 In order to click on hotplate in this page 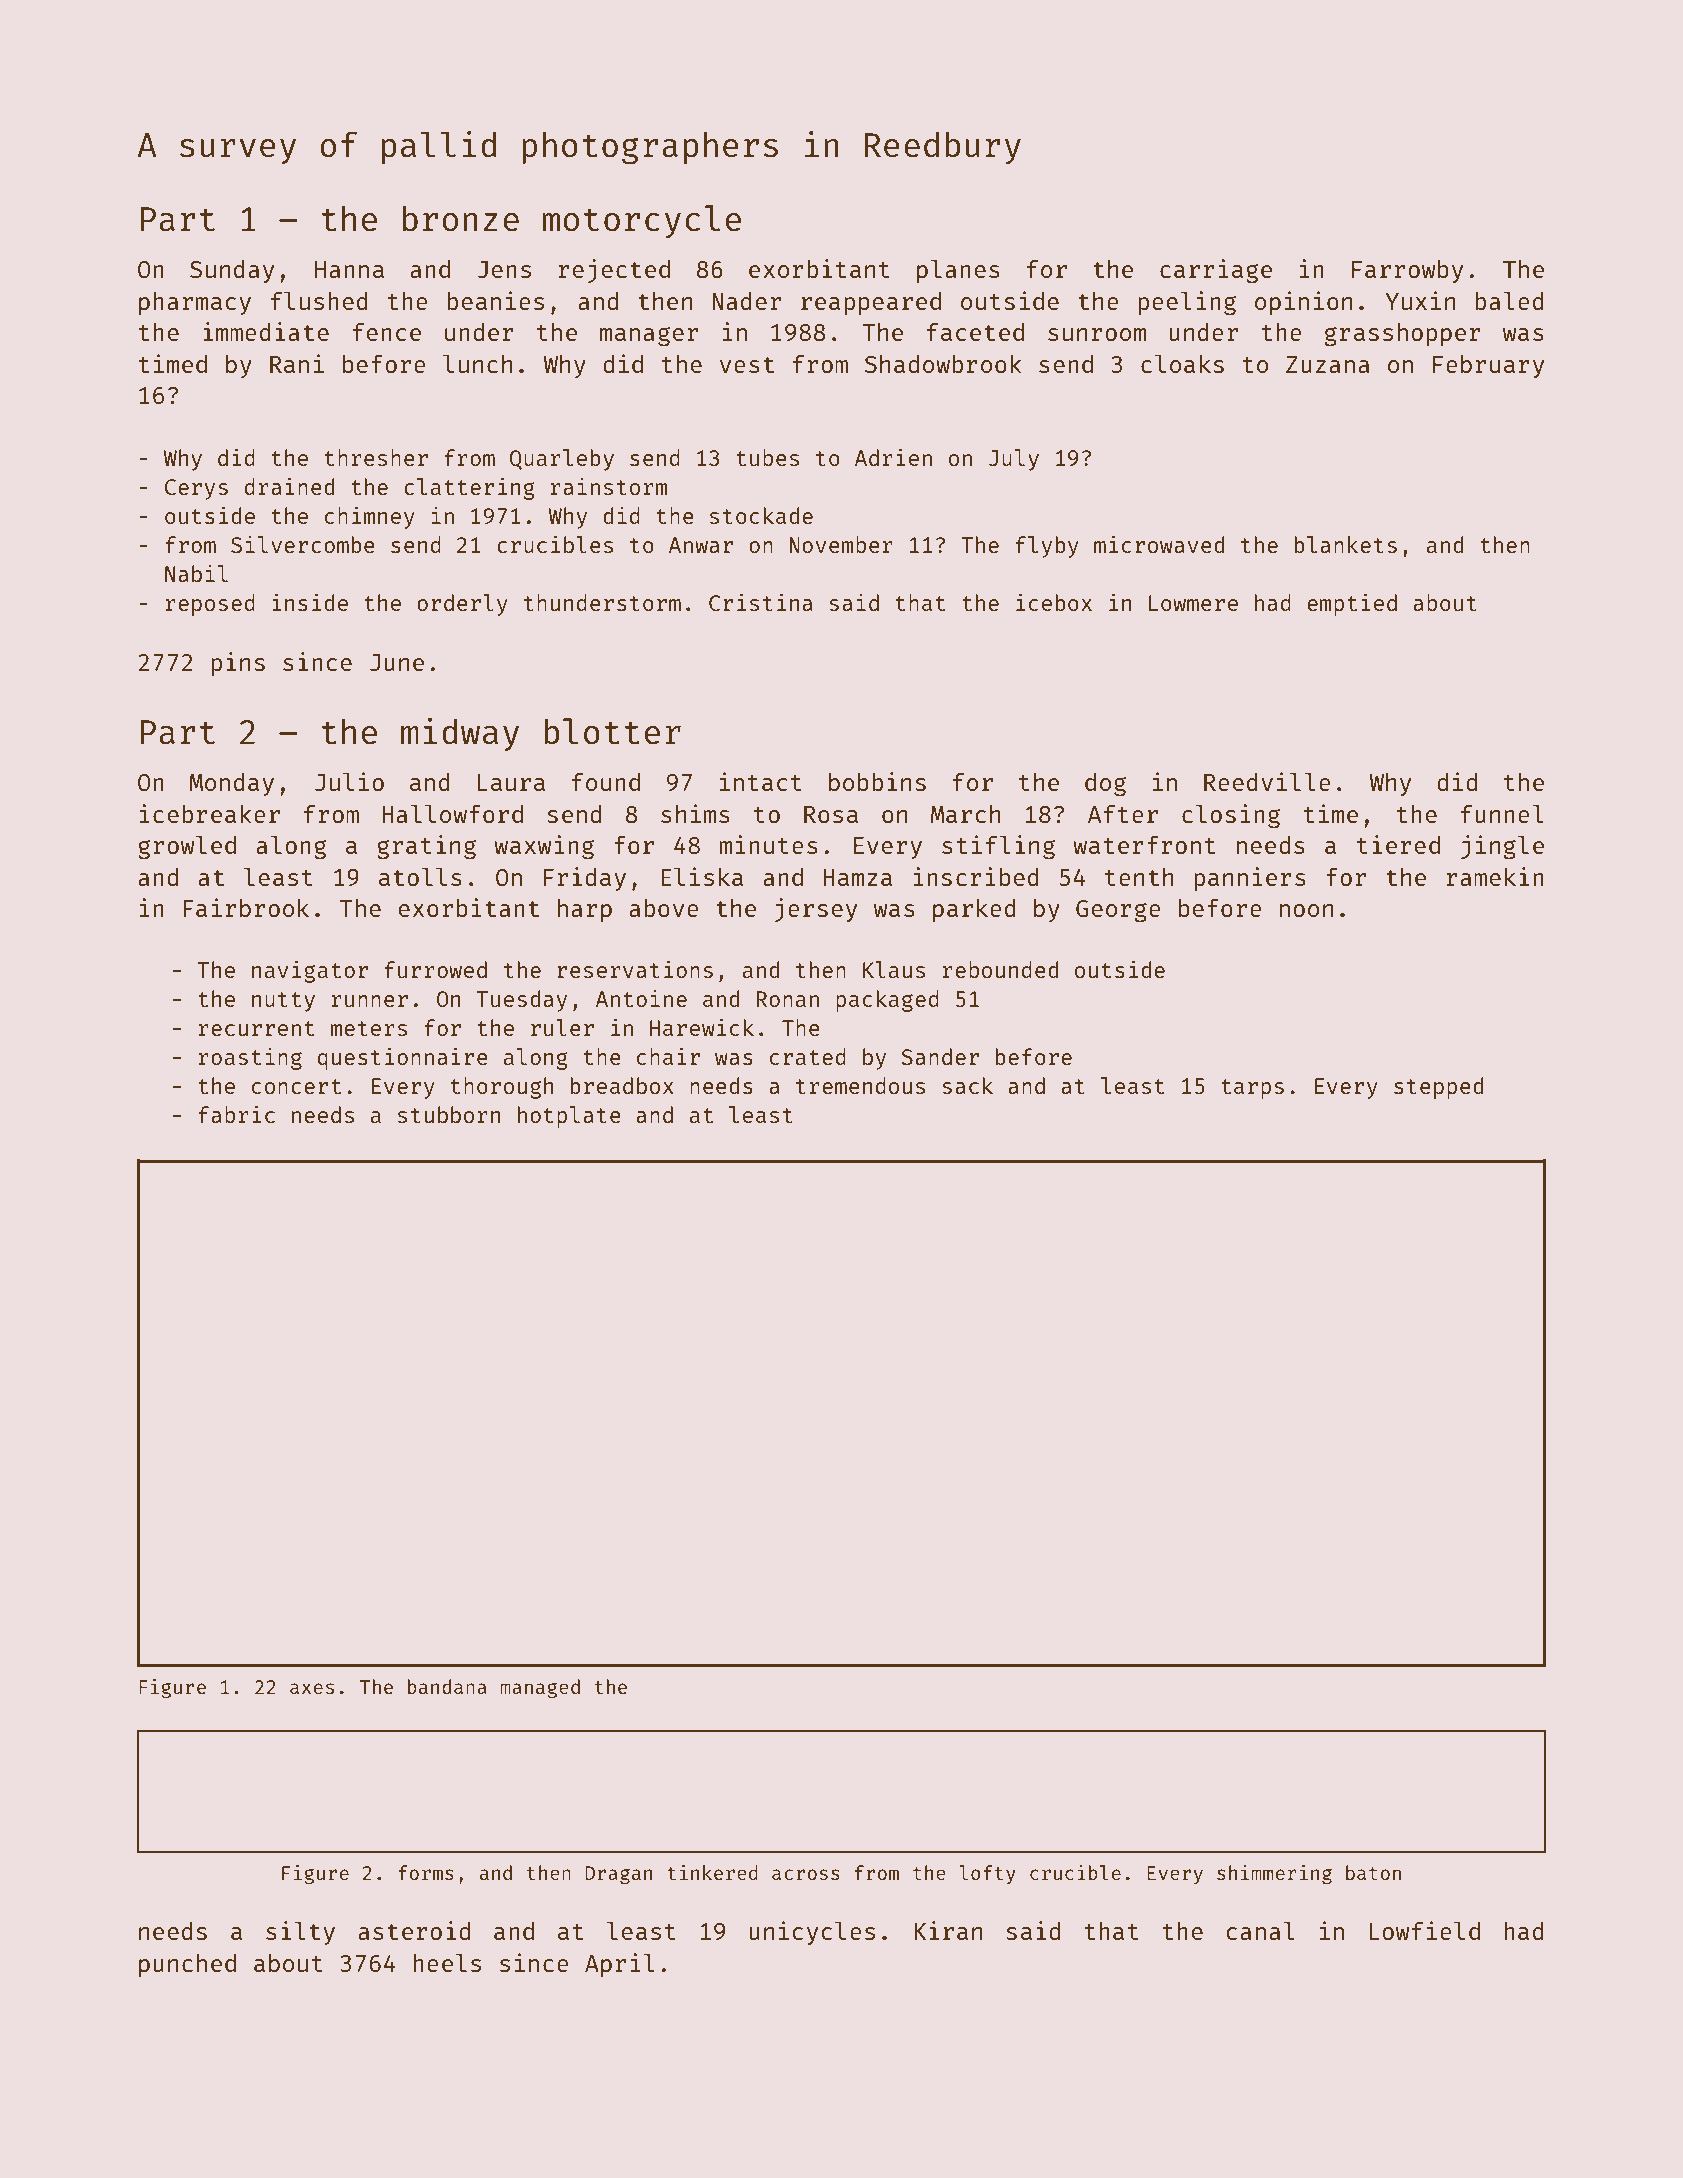, I will do `click(569, 1117)`.
